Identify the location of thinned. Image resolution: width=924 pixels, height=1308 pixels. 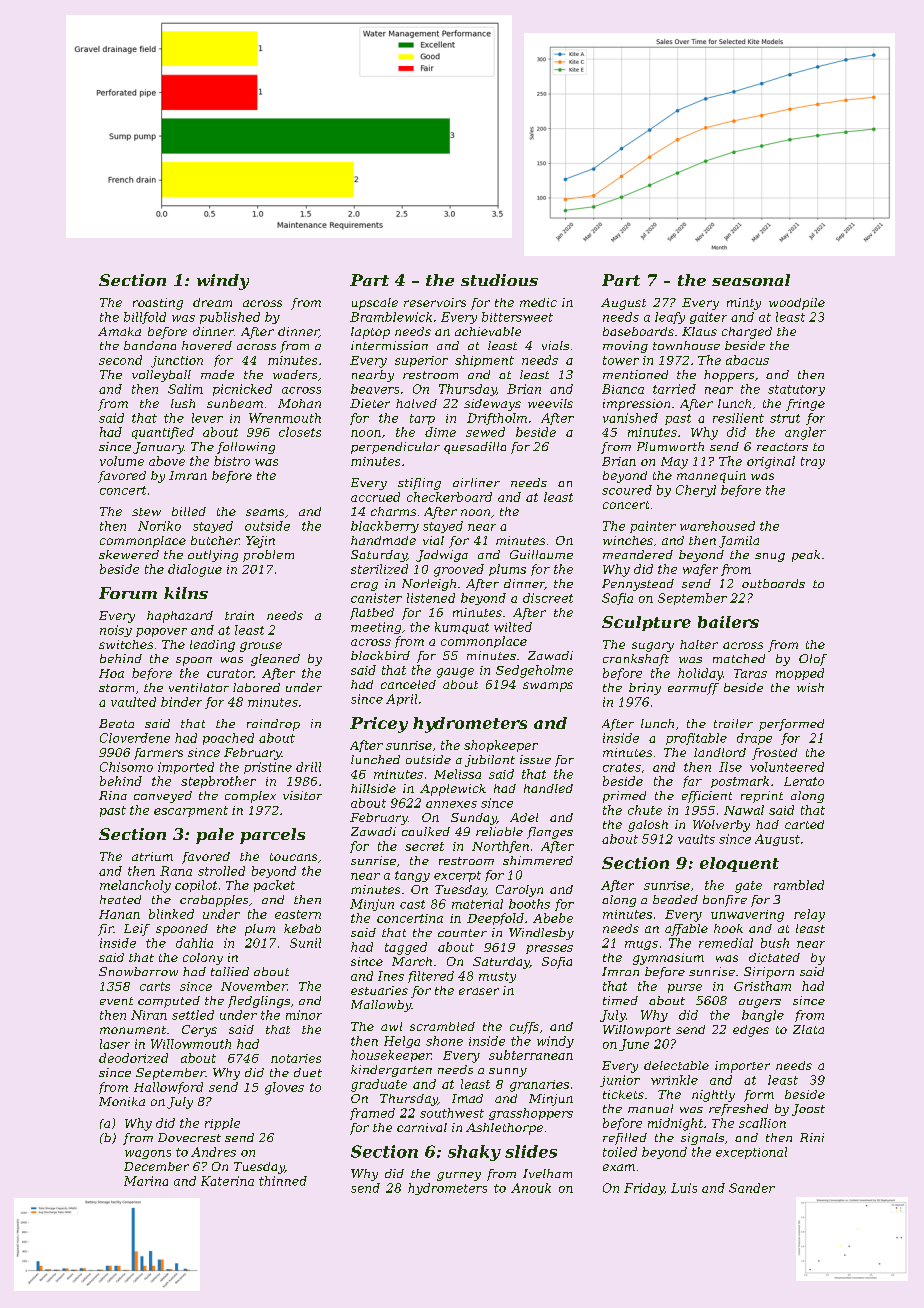
(283, 1181).
